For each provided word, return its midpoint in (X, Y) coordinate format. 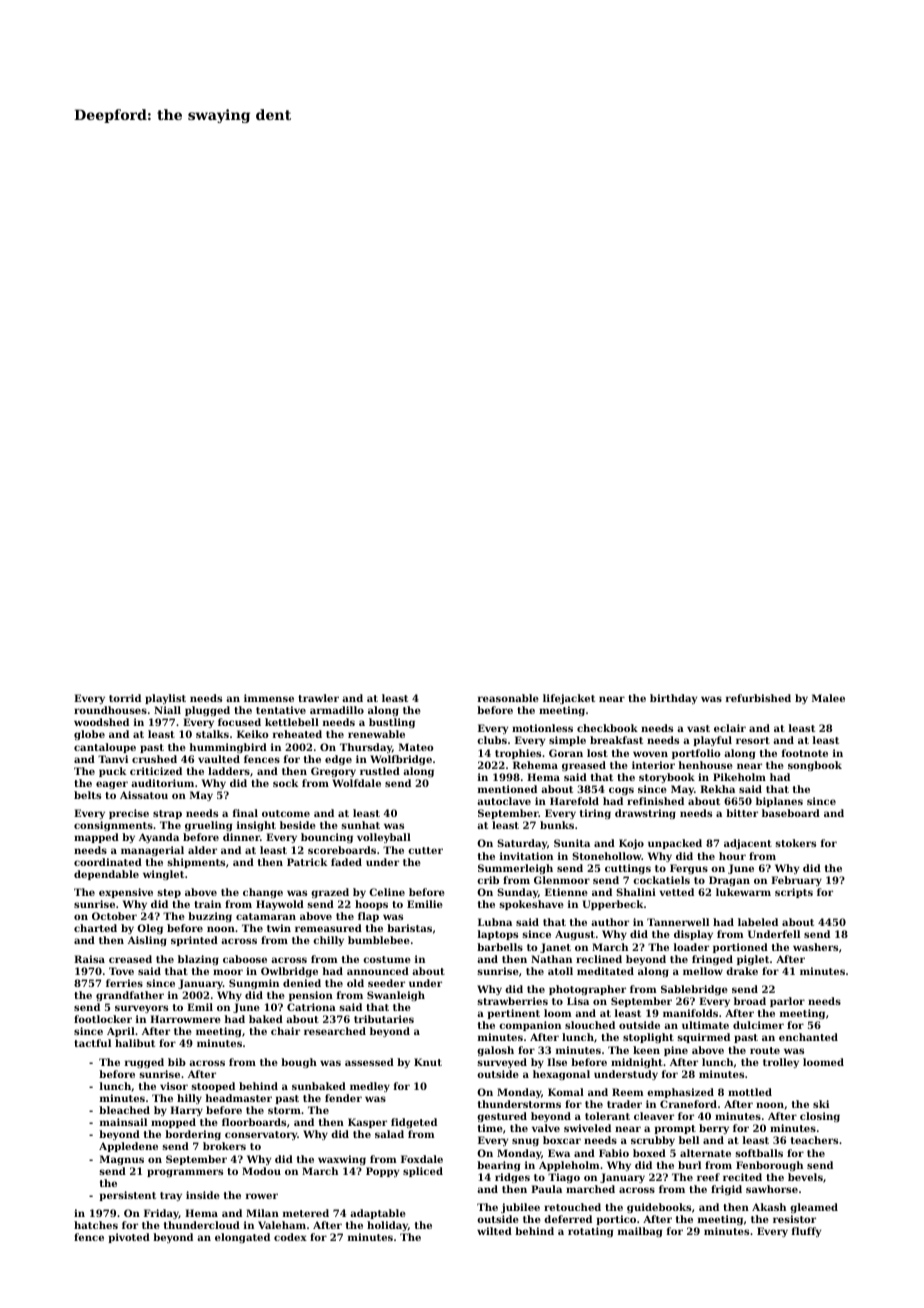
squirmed (703, 1038)
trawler (318, 698)
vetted (676, 892)
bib (177, 1062)
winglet (163, 875)
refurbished (758, 698)
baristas (409, 928)
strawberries (512, 1001)
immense (269, 698)
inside (203, 1195)
